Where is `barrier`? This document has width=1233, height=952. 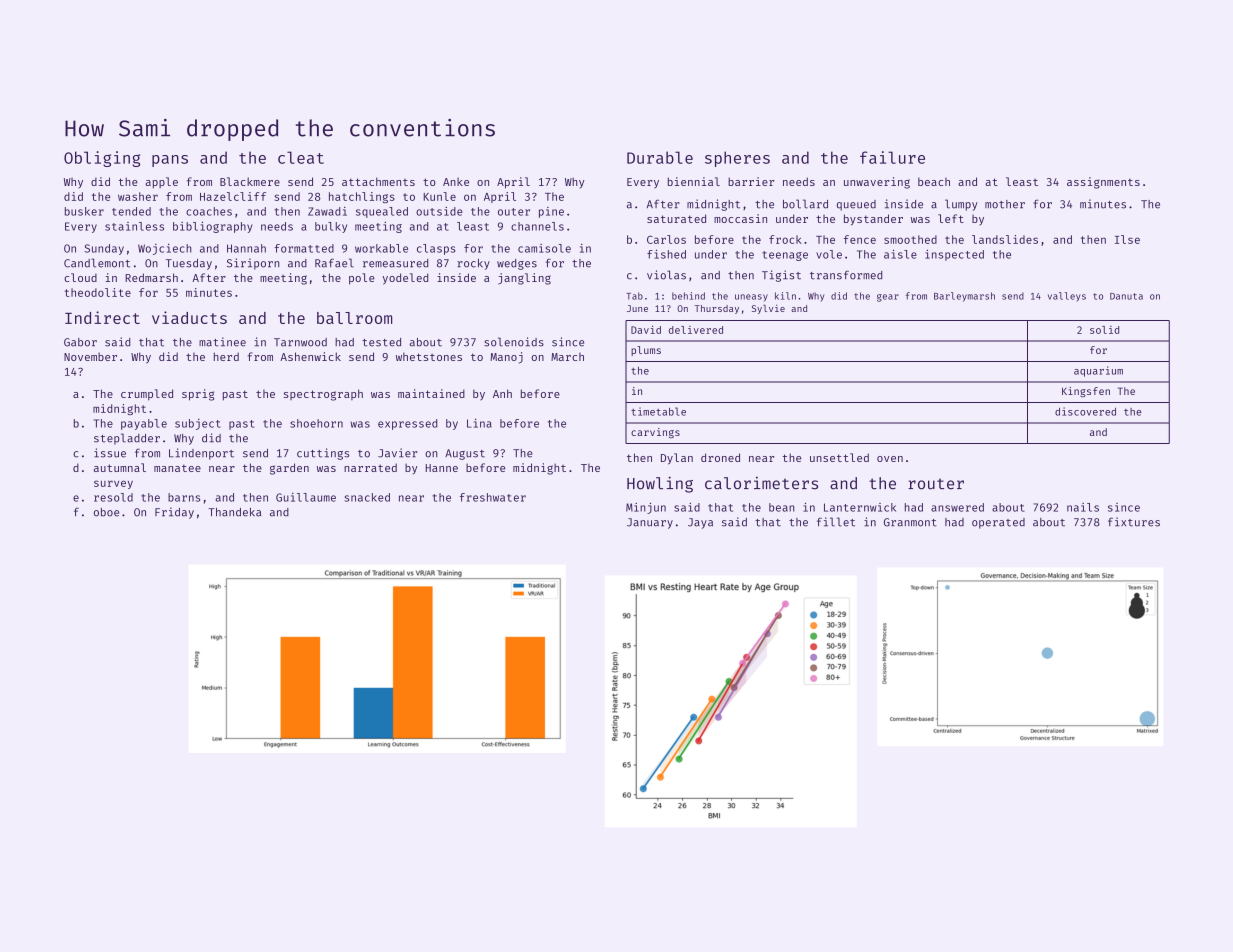 barrier is located at coordinates (751, 181).
